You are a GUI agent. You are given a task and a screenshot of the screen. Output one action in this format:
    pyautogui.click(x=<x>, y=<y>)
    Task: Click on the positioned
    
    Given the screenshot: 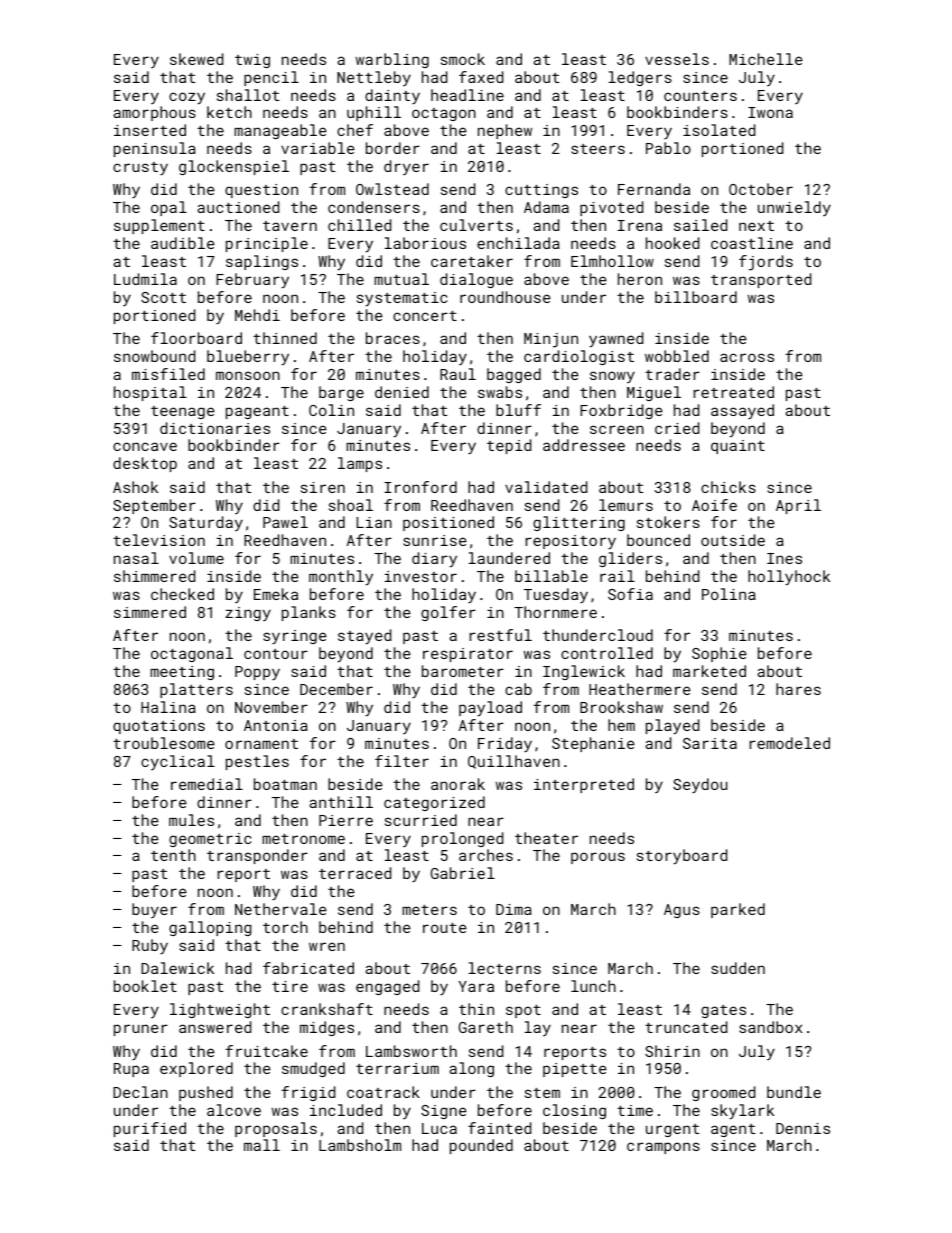 What is the action you would take?
    pyautogui.click(x=448, y=523)
